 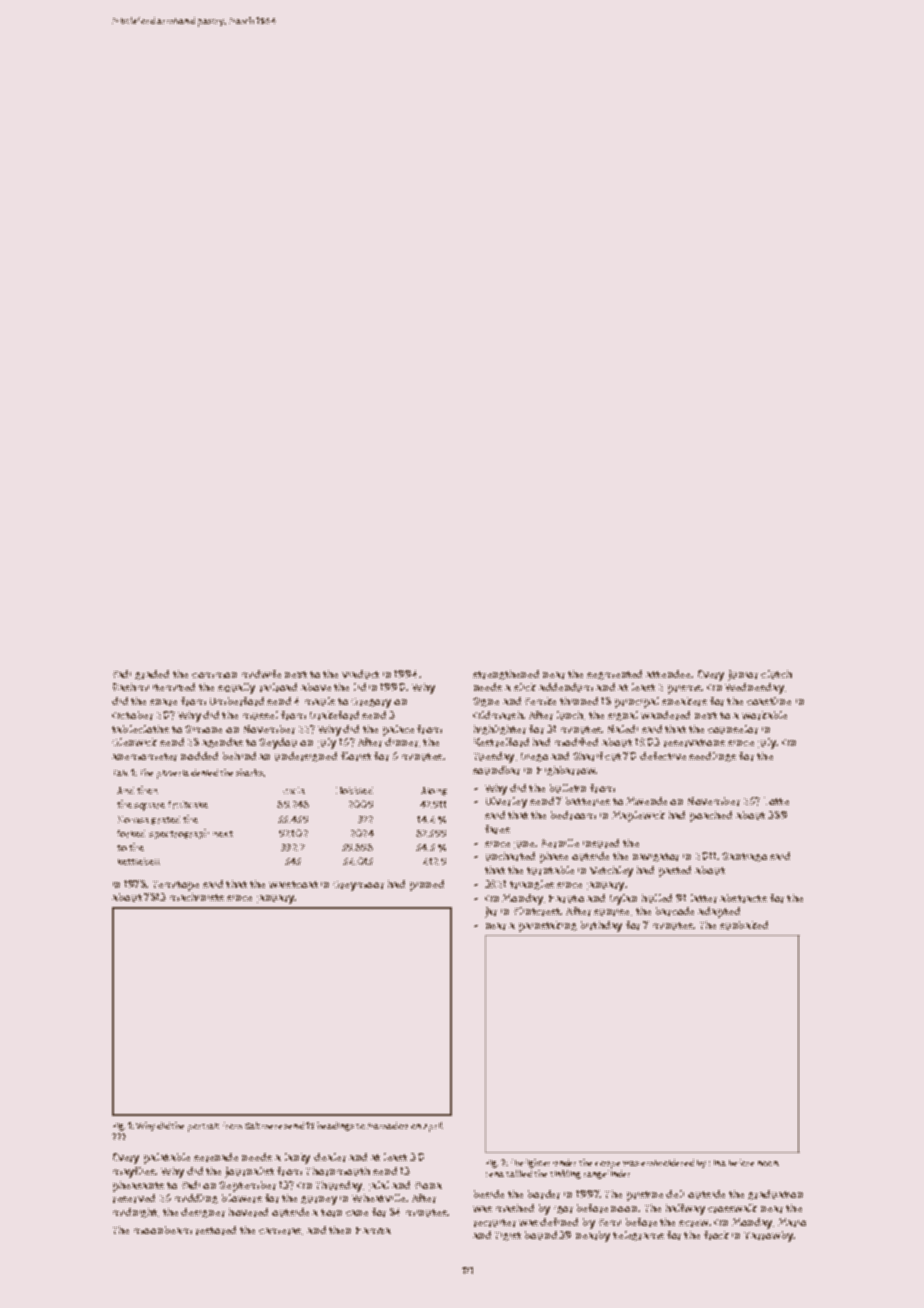 I want to click on moonbeam, so click(x=163, y=1230).
